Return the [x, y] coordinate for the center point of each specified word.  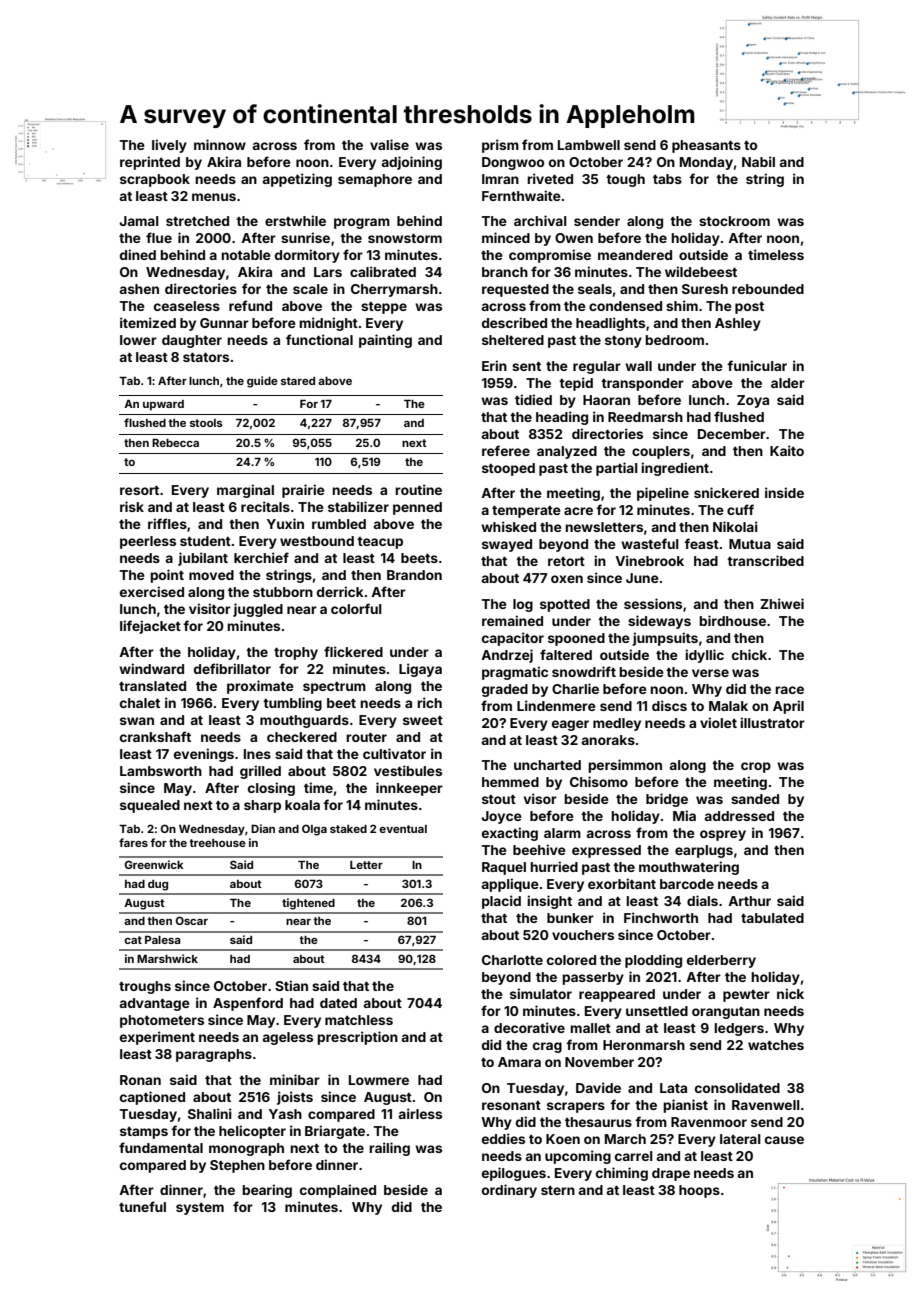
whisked [508, 526]
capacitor [513, 639]
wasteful [650, 543]
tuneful [142, 1206]
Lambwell [589, 145]
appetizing [297, 180]
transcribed [765, 560]
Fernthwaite [521, 195]
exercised [152, 591]
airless [420, 1113]
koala [302, 805]
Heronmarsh [644, 1045]
